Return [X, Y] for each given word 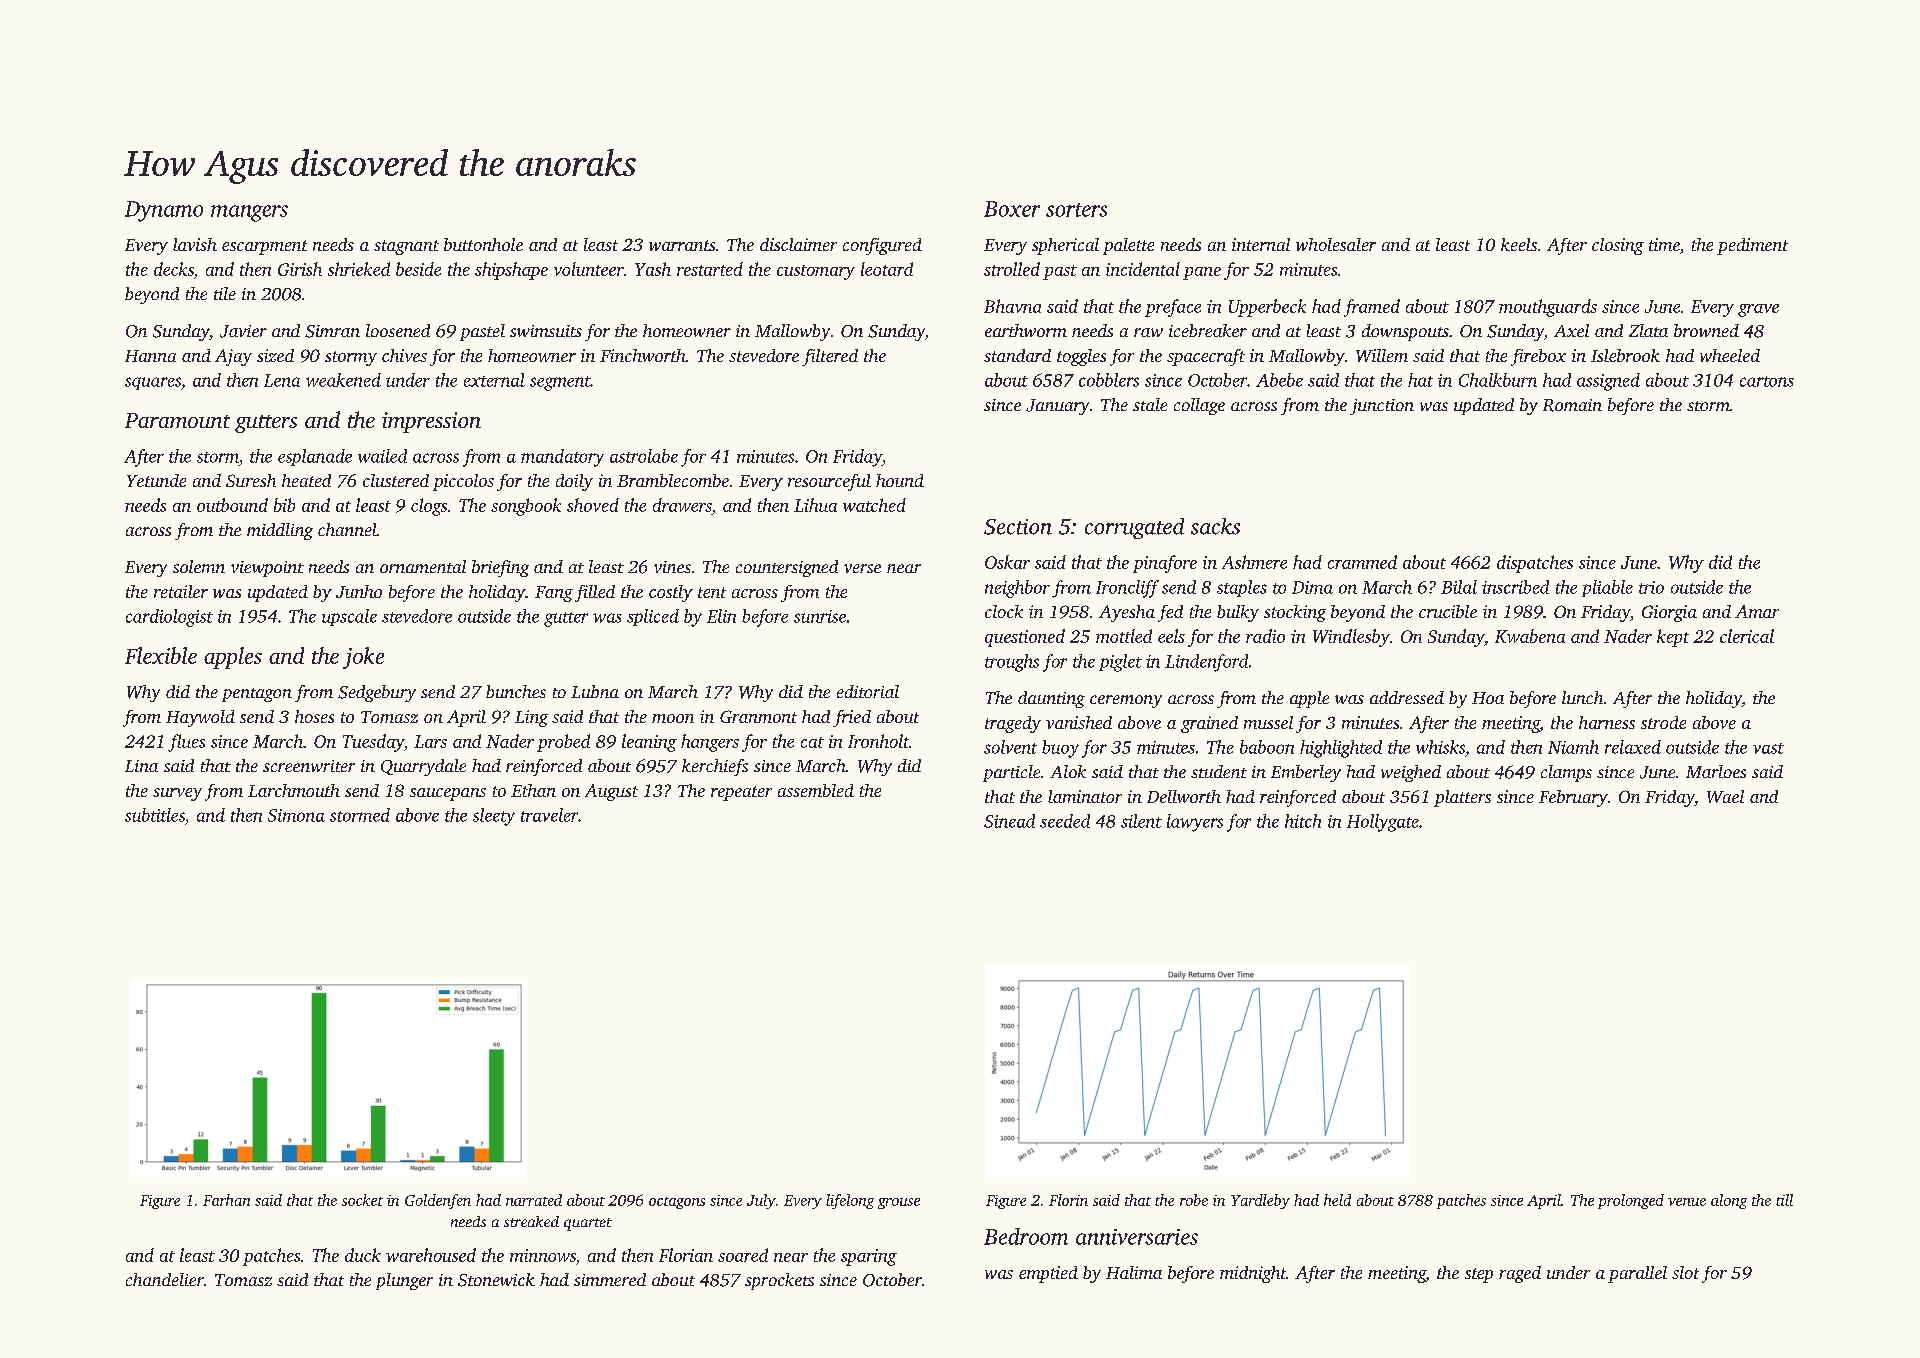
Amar [1757, 611]
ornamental [423, 566]
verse [862, 568]
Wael [1725, 796]
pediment [1752, 246]
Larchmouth [294, 790]
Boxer [1012, 209]
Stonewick [496, 1280]
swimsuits [546, 331]
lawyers [1195, 823]
